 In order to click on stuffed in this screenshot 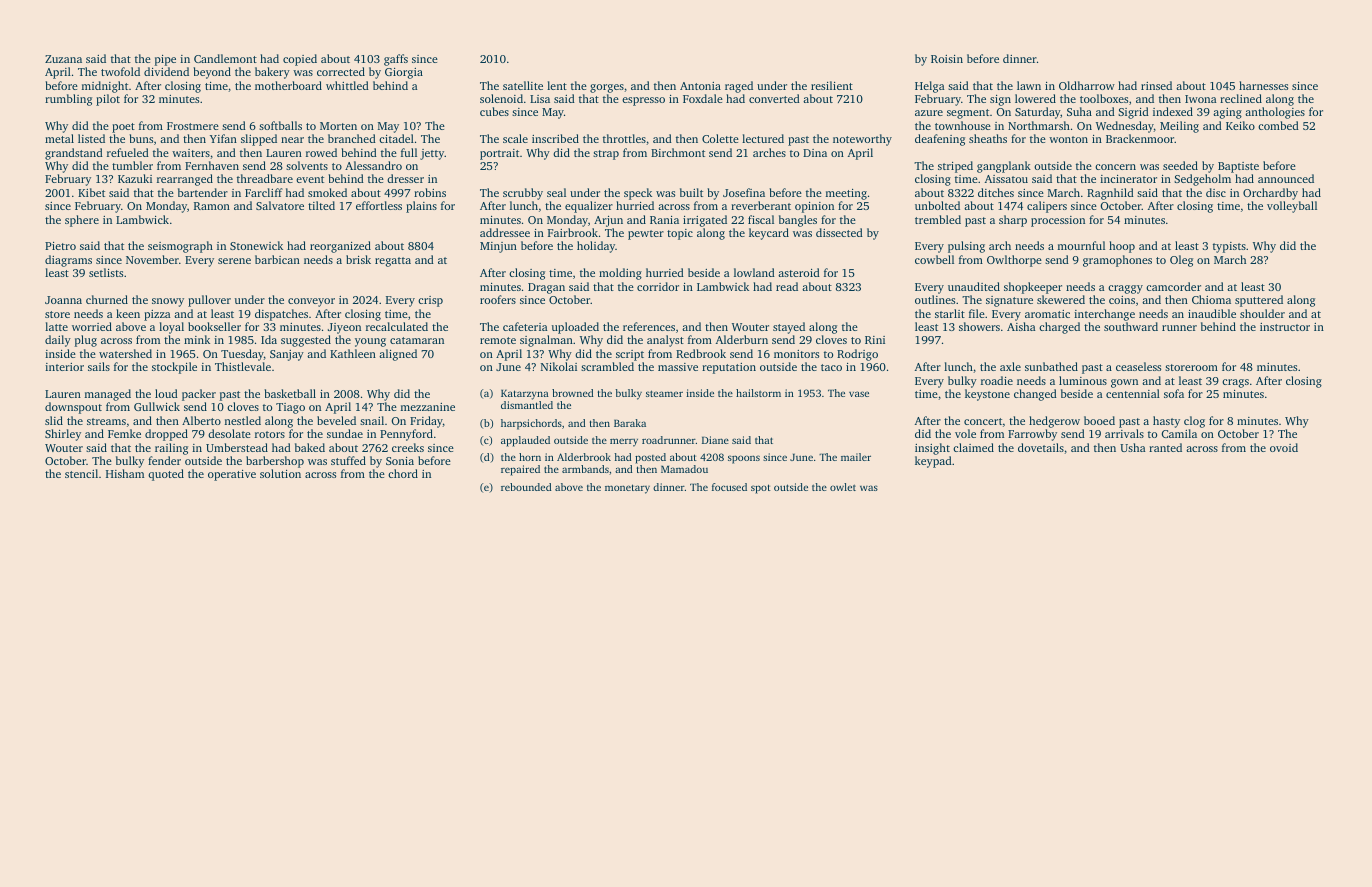, I will do `click(348, 460)`.
